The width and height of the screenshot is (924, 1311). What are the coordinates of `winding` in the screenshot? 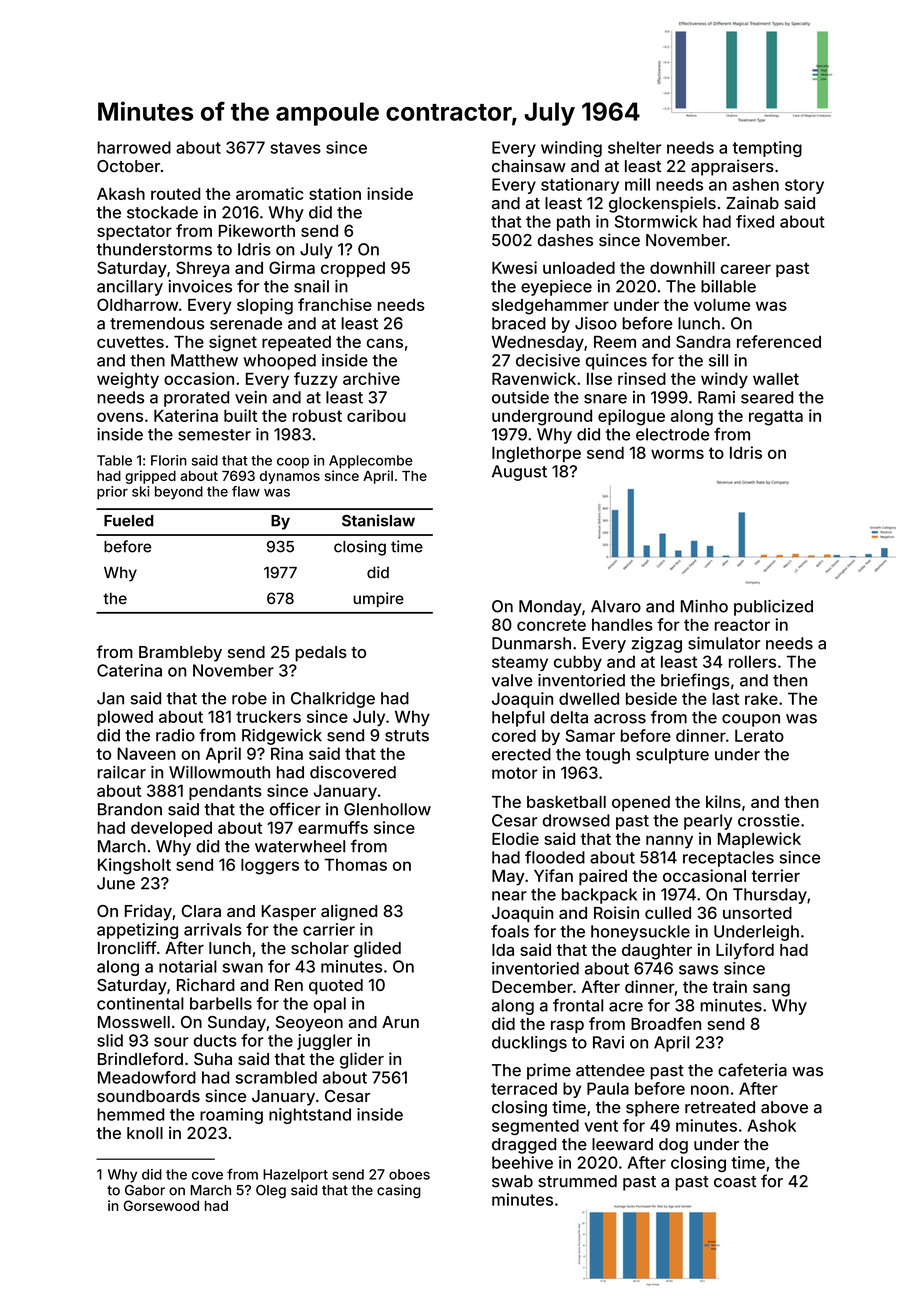 It's located at (571, 149).
